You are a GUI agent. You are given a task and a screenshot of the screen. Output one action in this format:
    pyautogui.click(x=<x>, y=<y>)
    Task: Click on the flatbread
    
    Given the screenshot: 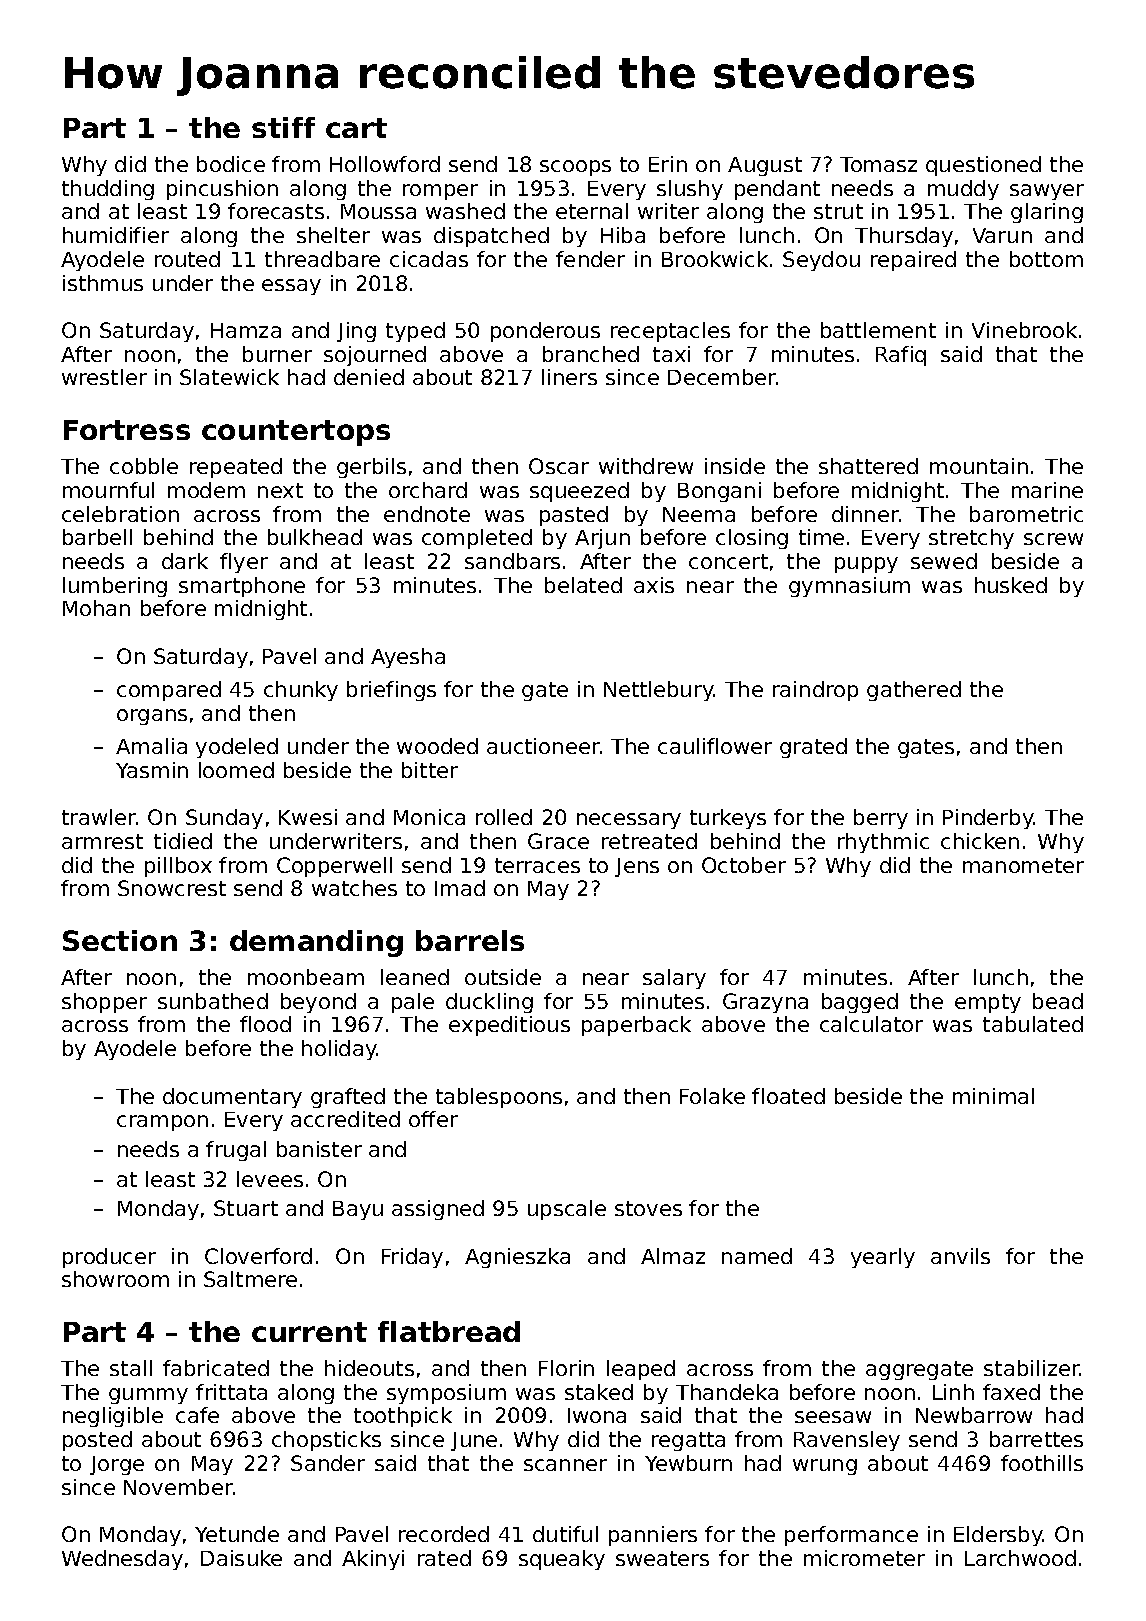 What is the action you would take?
    pyautogui.click(x=449, y=1331)
